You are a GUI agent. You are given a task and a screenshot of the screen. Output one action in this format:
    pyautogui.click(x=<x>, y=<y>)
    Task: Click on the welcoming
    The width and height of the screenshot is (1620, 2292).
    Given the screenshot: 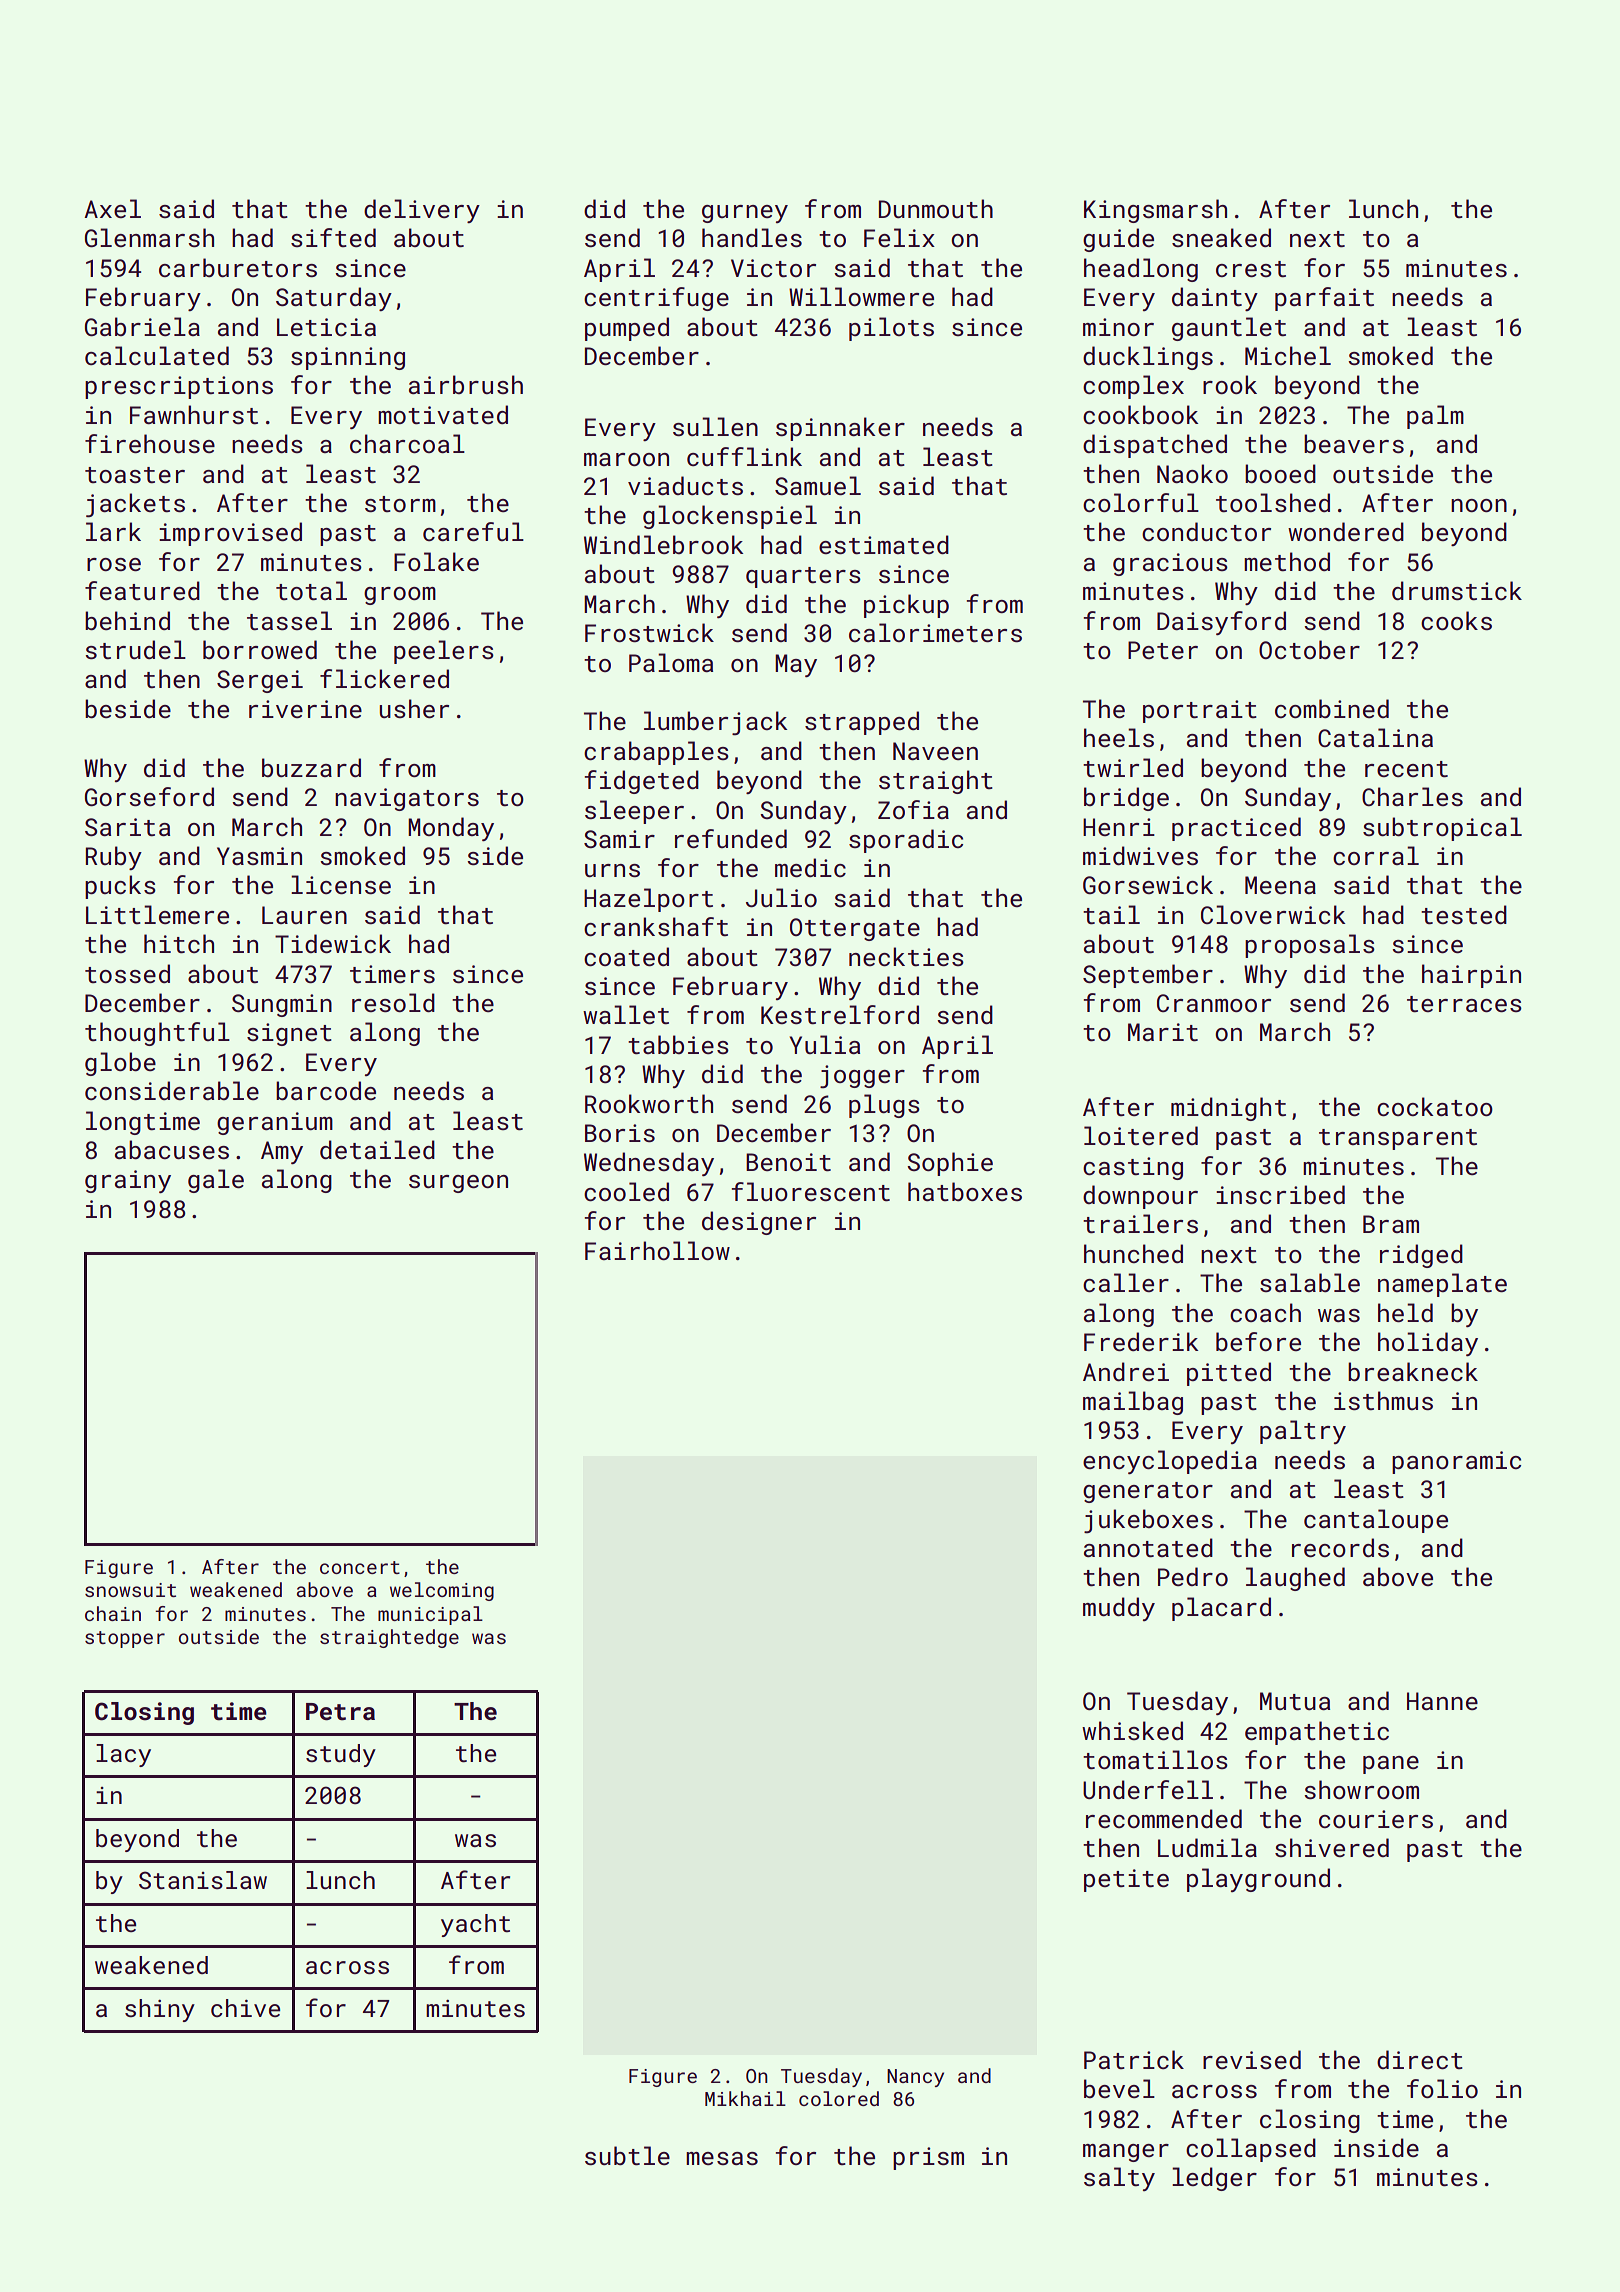 What is the action you would take?
    pyautogui.click(x=442, y=1591)
